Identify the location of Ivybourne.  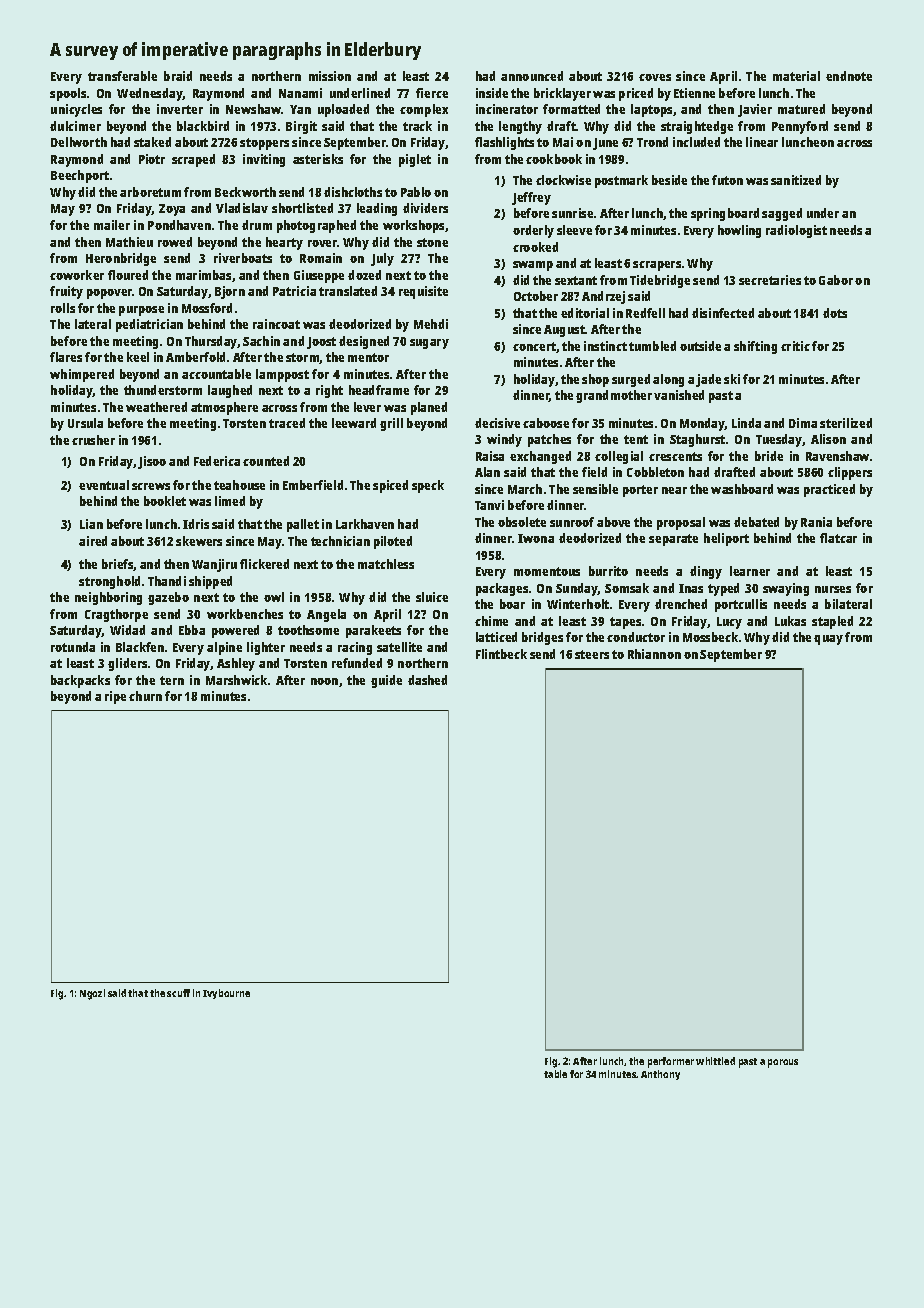
(226, 994).
